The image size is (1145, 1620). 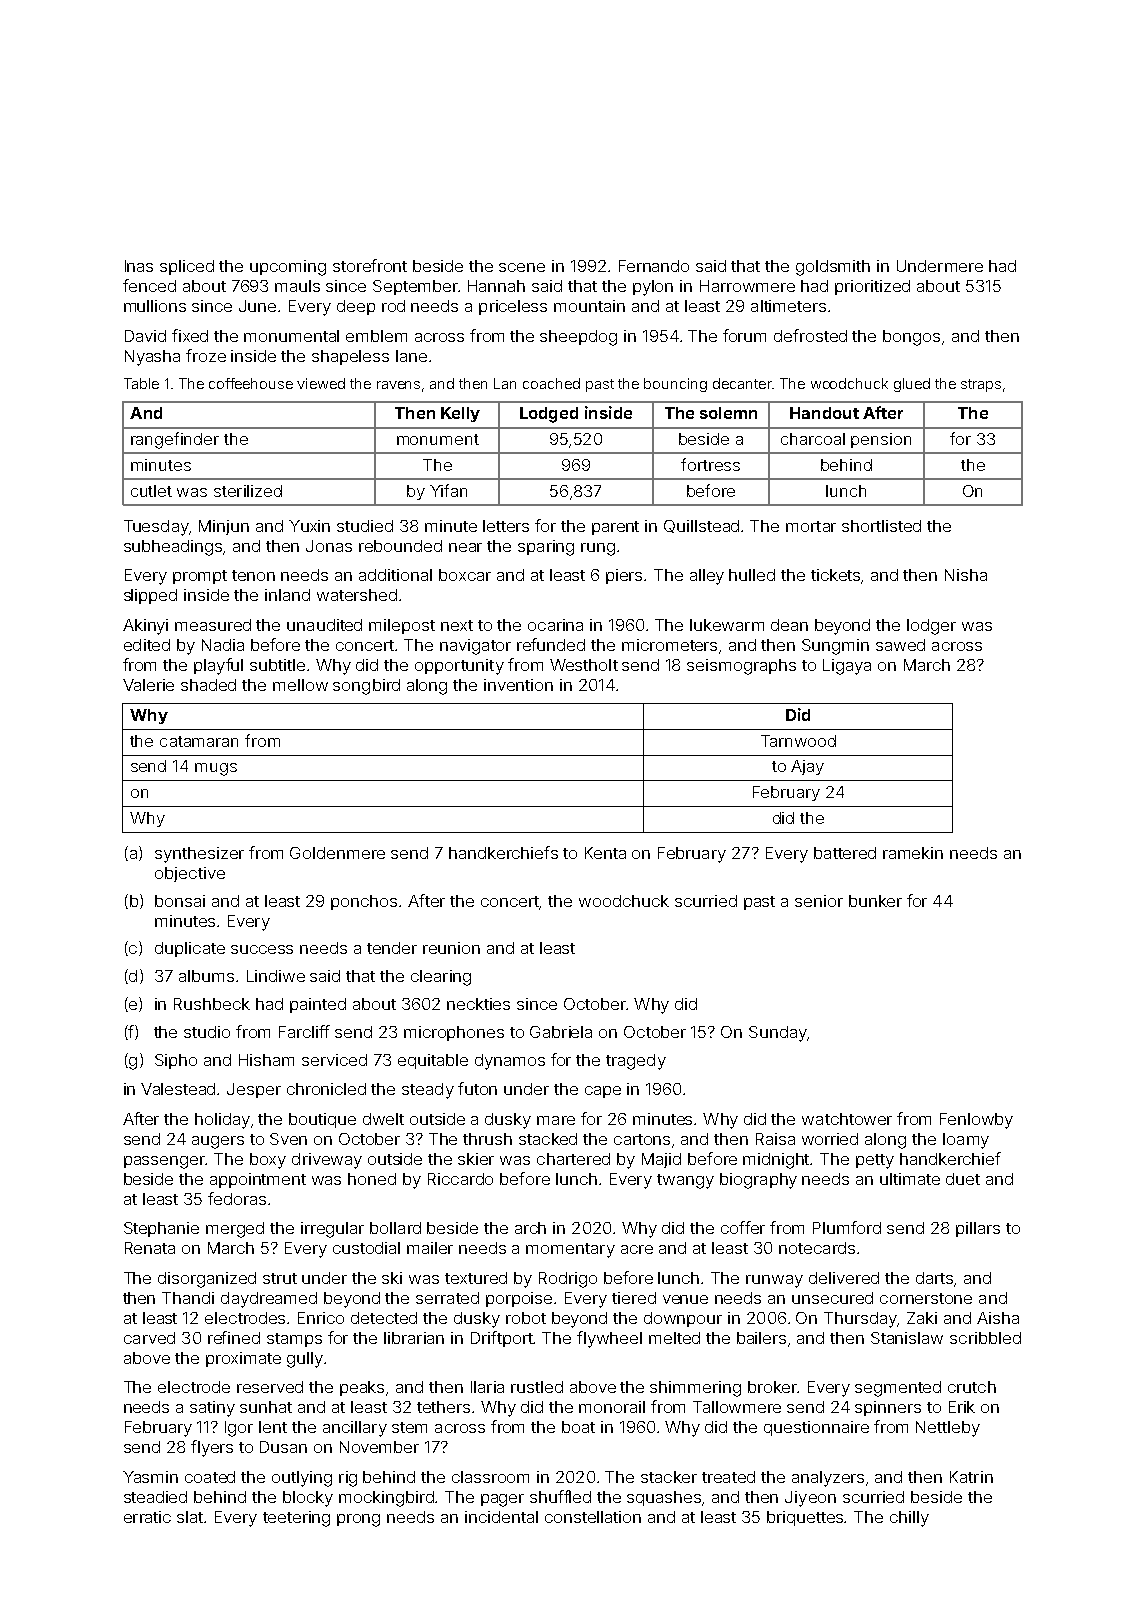 What do you see at coordinates (881, 526) in the document?
I see `shortlisted` at bounding box center [881, 526].
